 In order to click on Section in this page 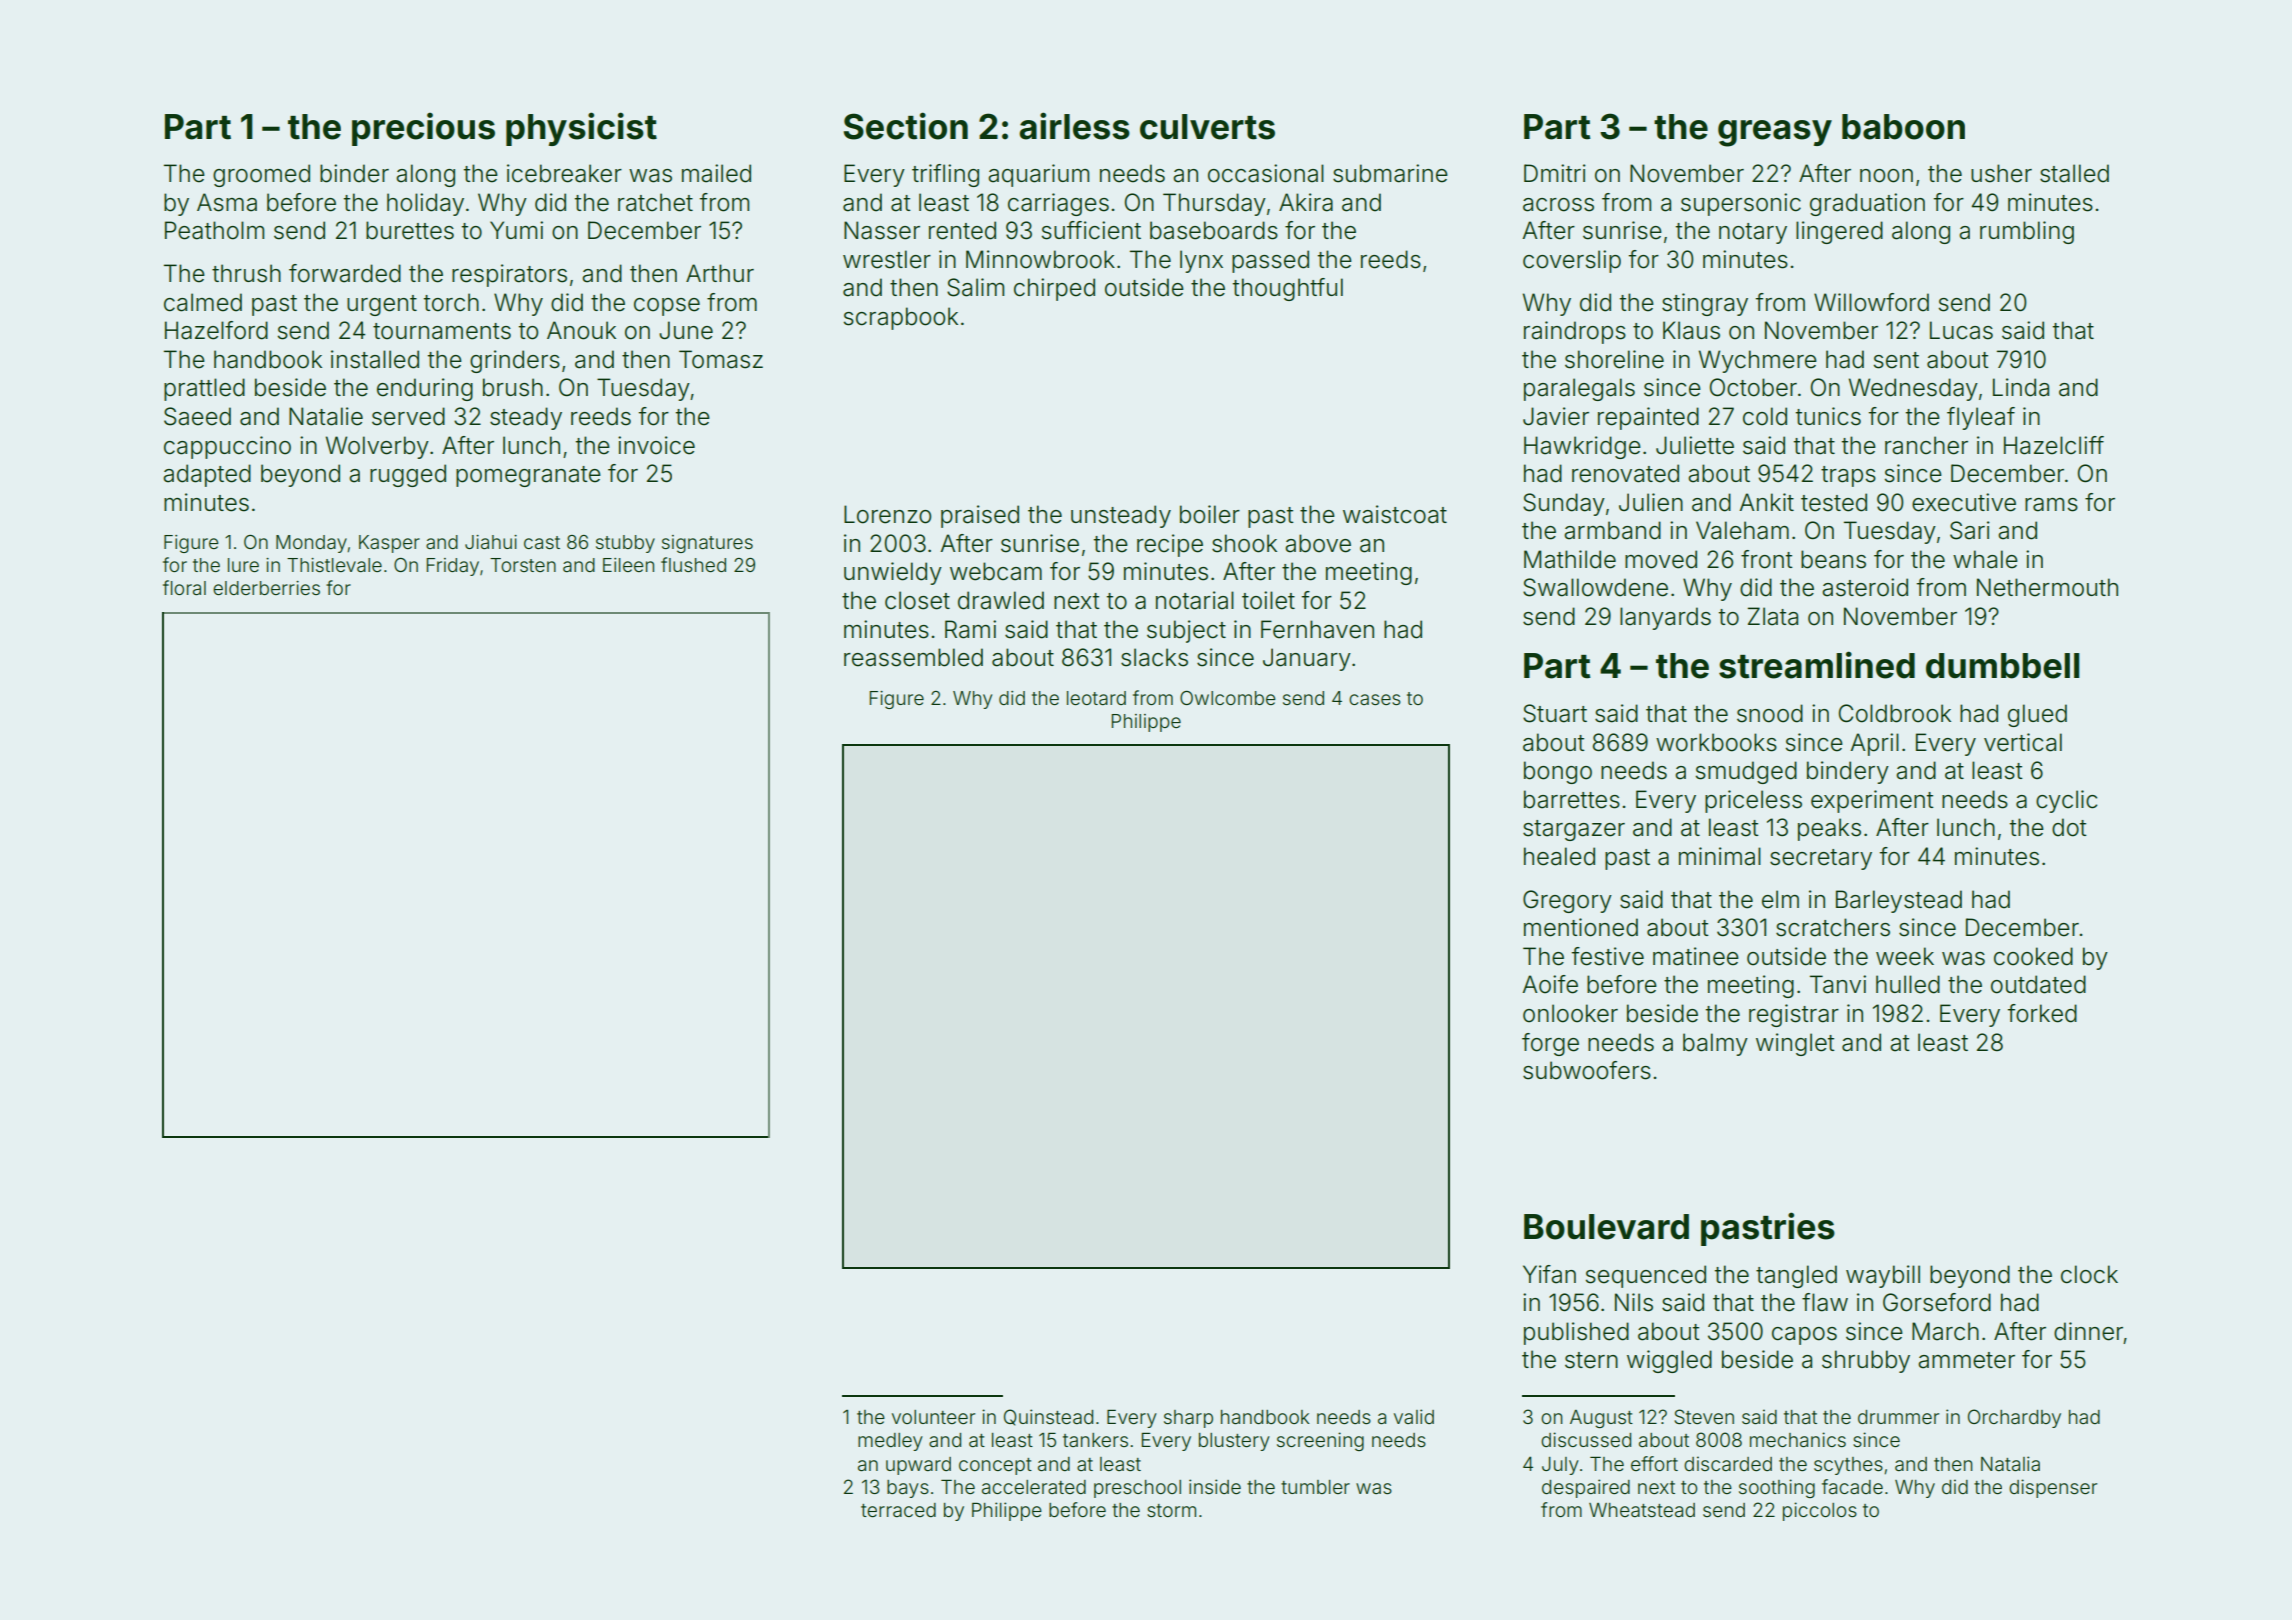, I will do `click(906, 126)`.
